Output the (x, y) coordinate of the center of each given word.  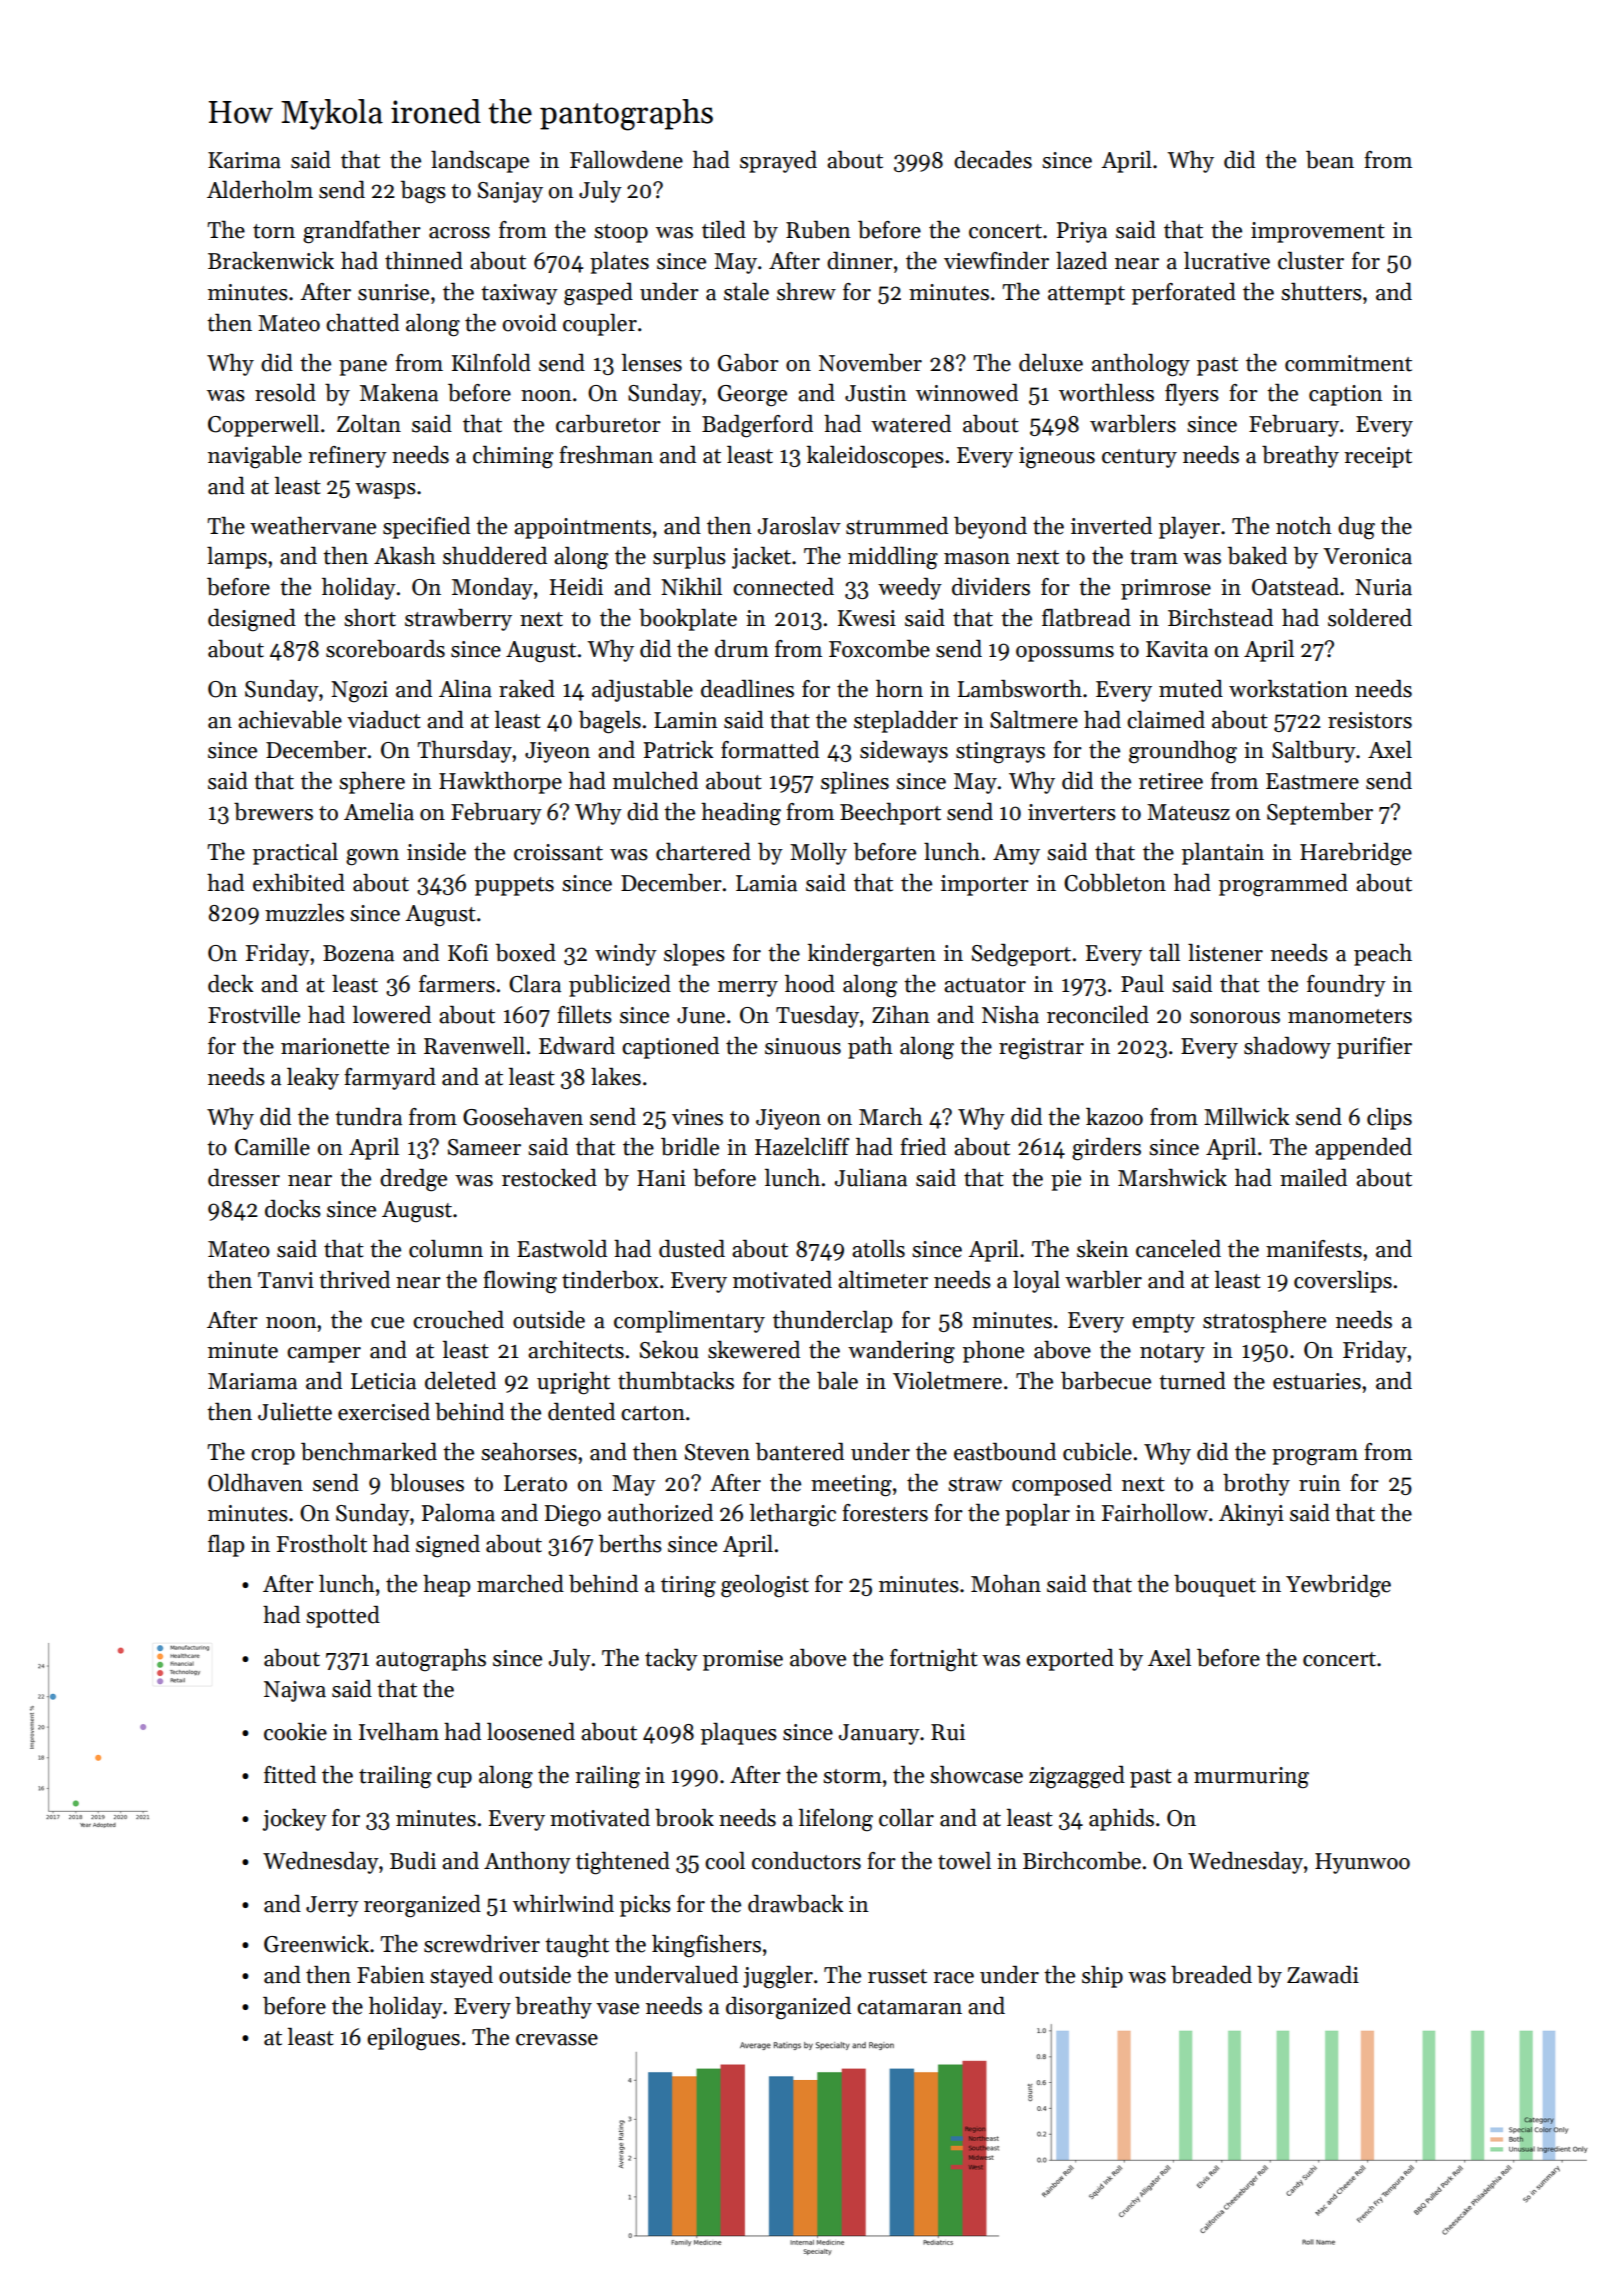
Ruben (818, 230)
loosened (531, 1732)
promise (743, 1660)
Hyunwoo (1362, 1863)
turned (1192, 1381)
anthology (1141, 365)
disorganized (788, 2008)
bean (1330, 160)
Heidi (576, 587)
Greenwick (316, 1944)
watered (911, 424)
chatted (362, 323)
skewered (754, 1350)
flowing (520, 1282)
